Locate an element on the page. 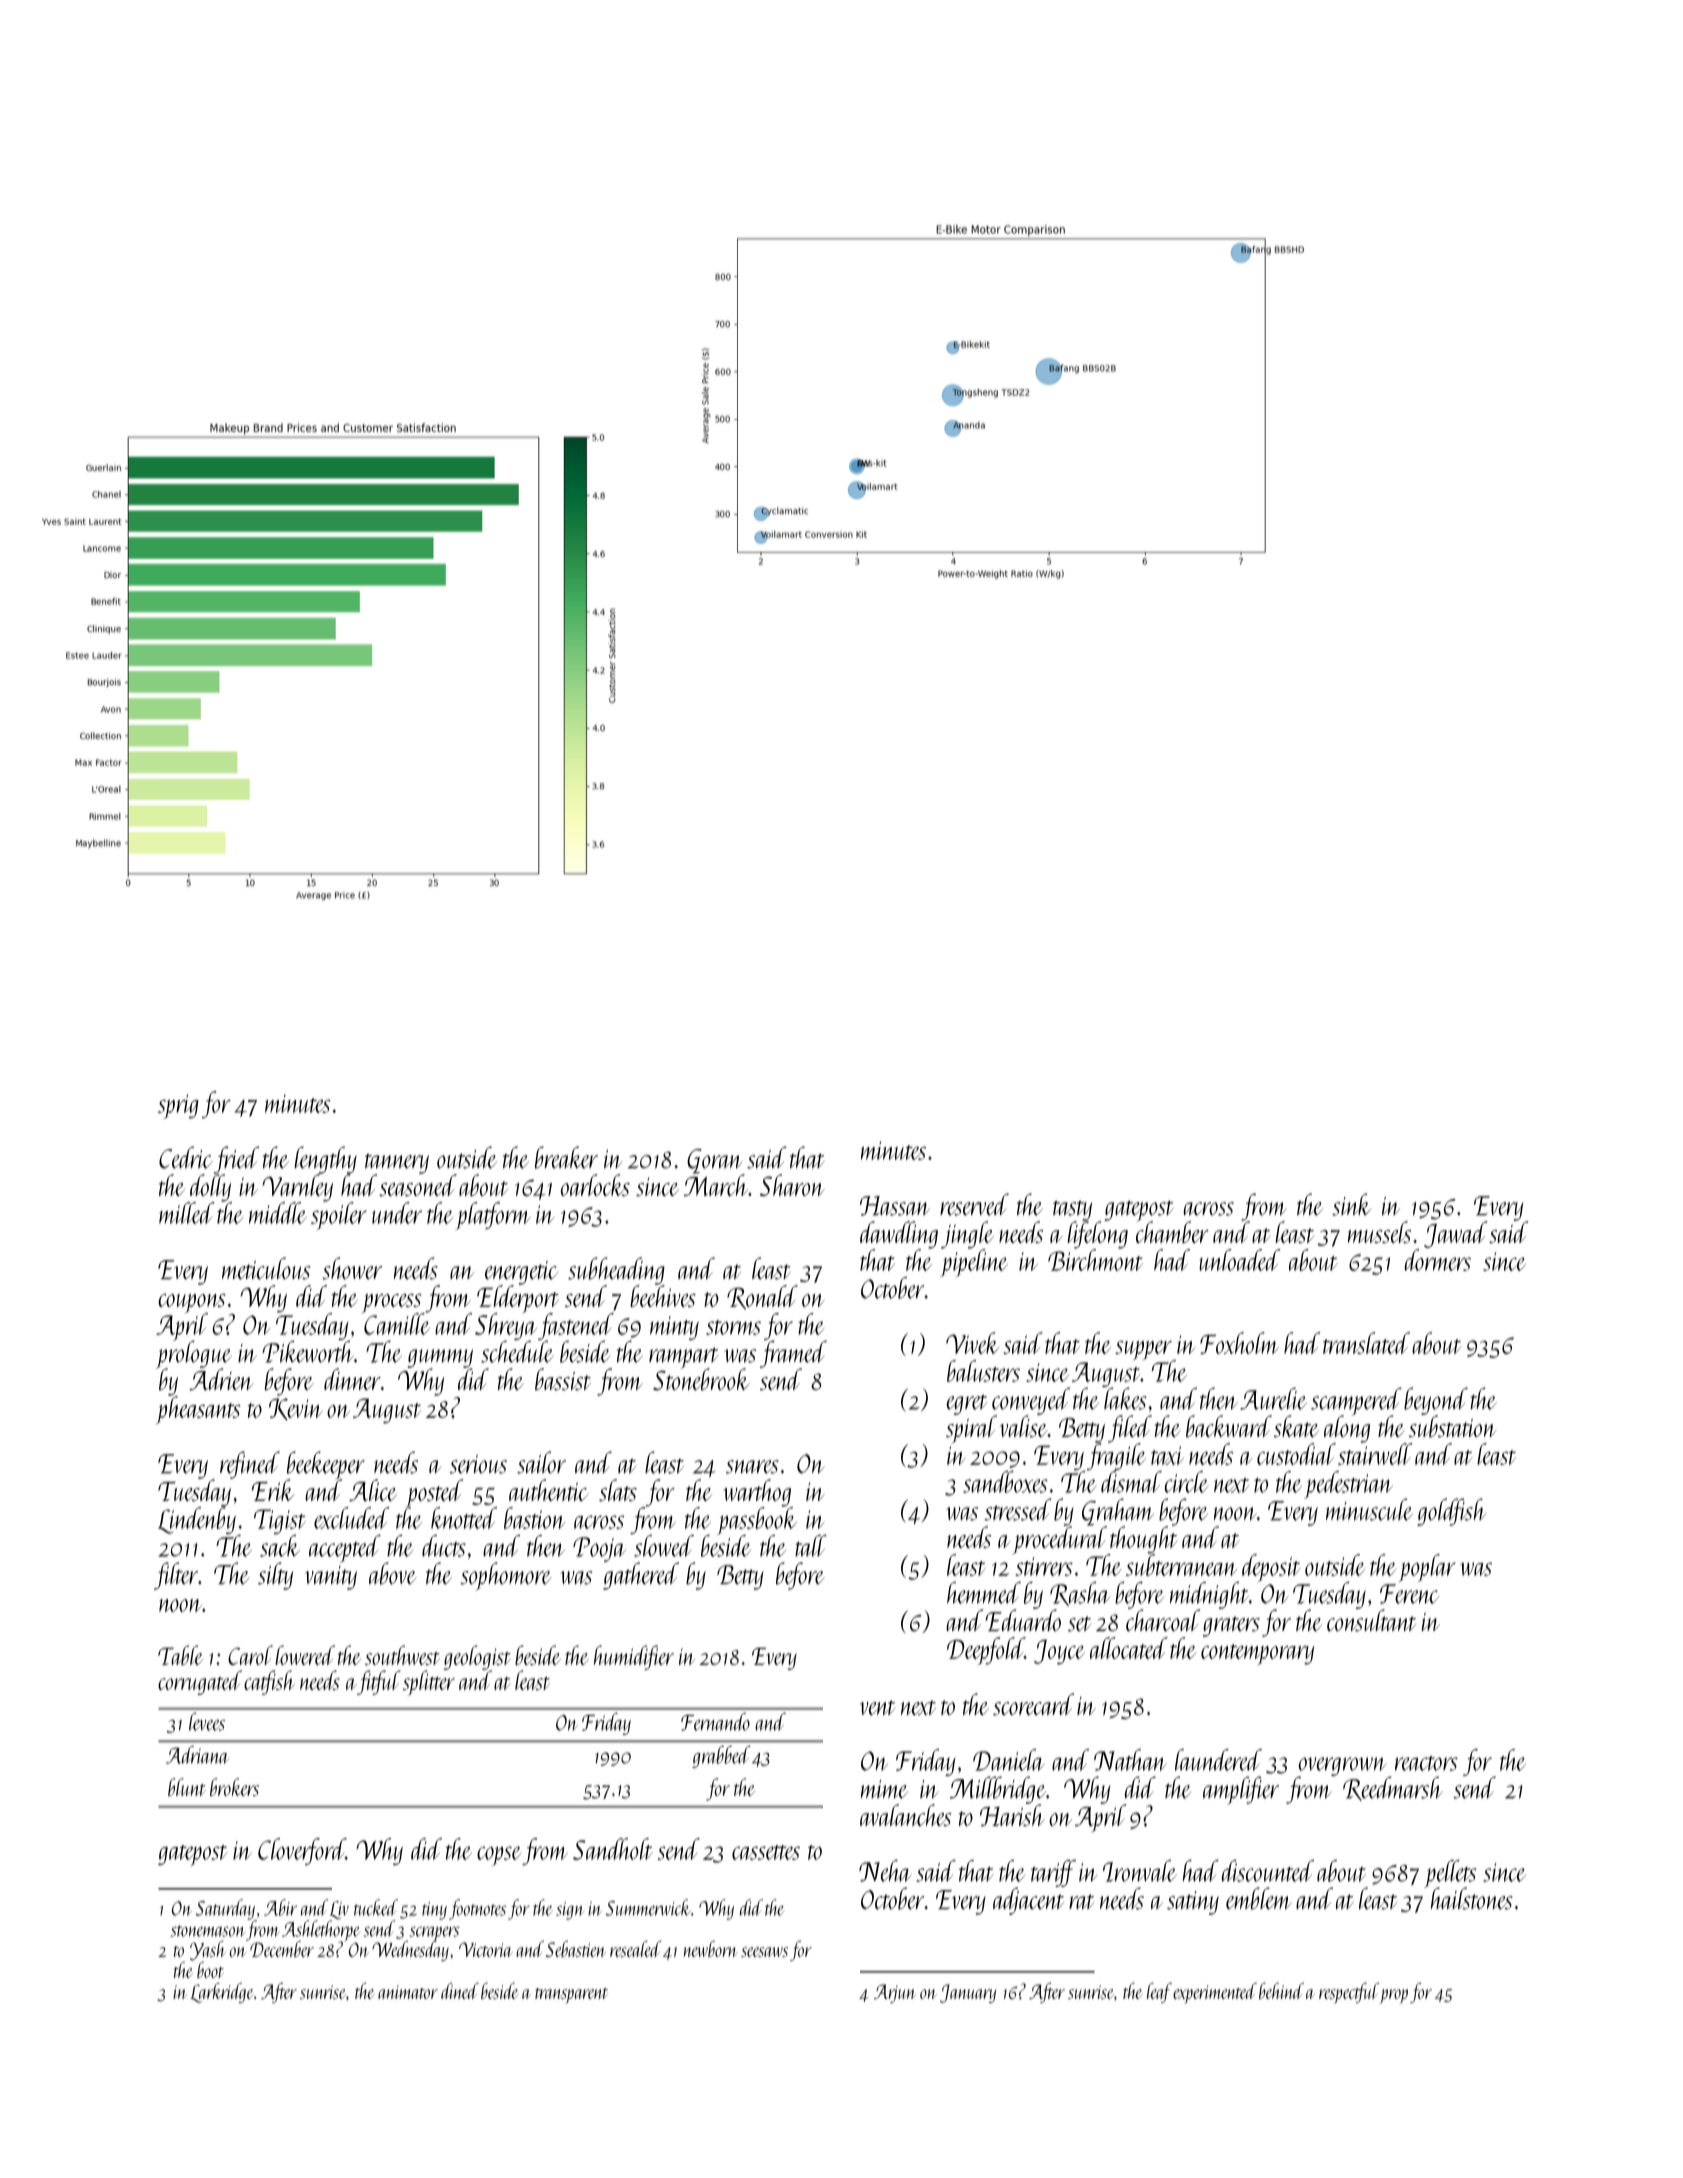 Image resolution: width=1683 pixels, height=2178 pixels. Sharon is located at coordinates (792, 1185).
